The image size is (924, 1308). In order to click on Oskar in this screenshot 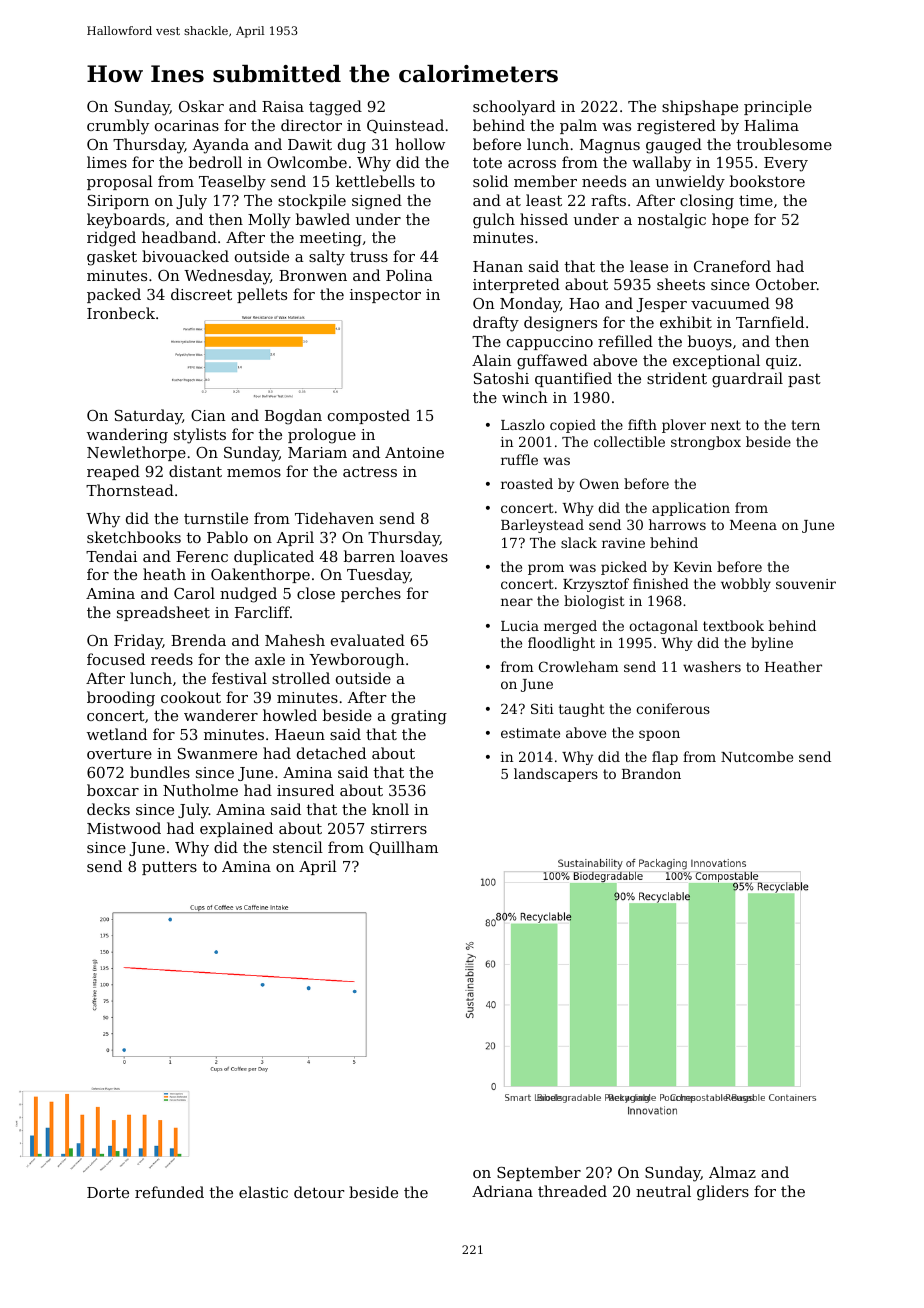, I will do `click(201, 106)`.
